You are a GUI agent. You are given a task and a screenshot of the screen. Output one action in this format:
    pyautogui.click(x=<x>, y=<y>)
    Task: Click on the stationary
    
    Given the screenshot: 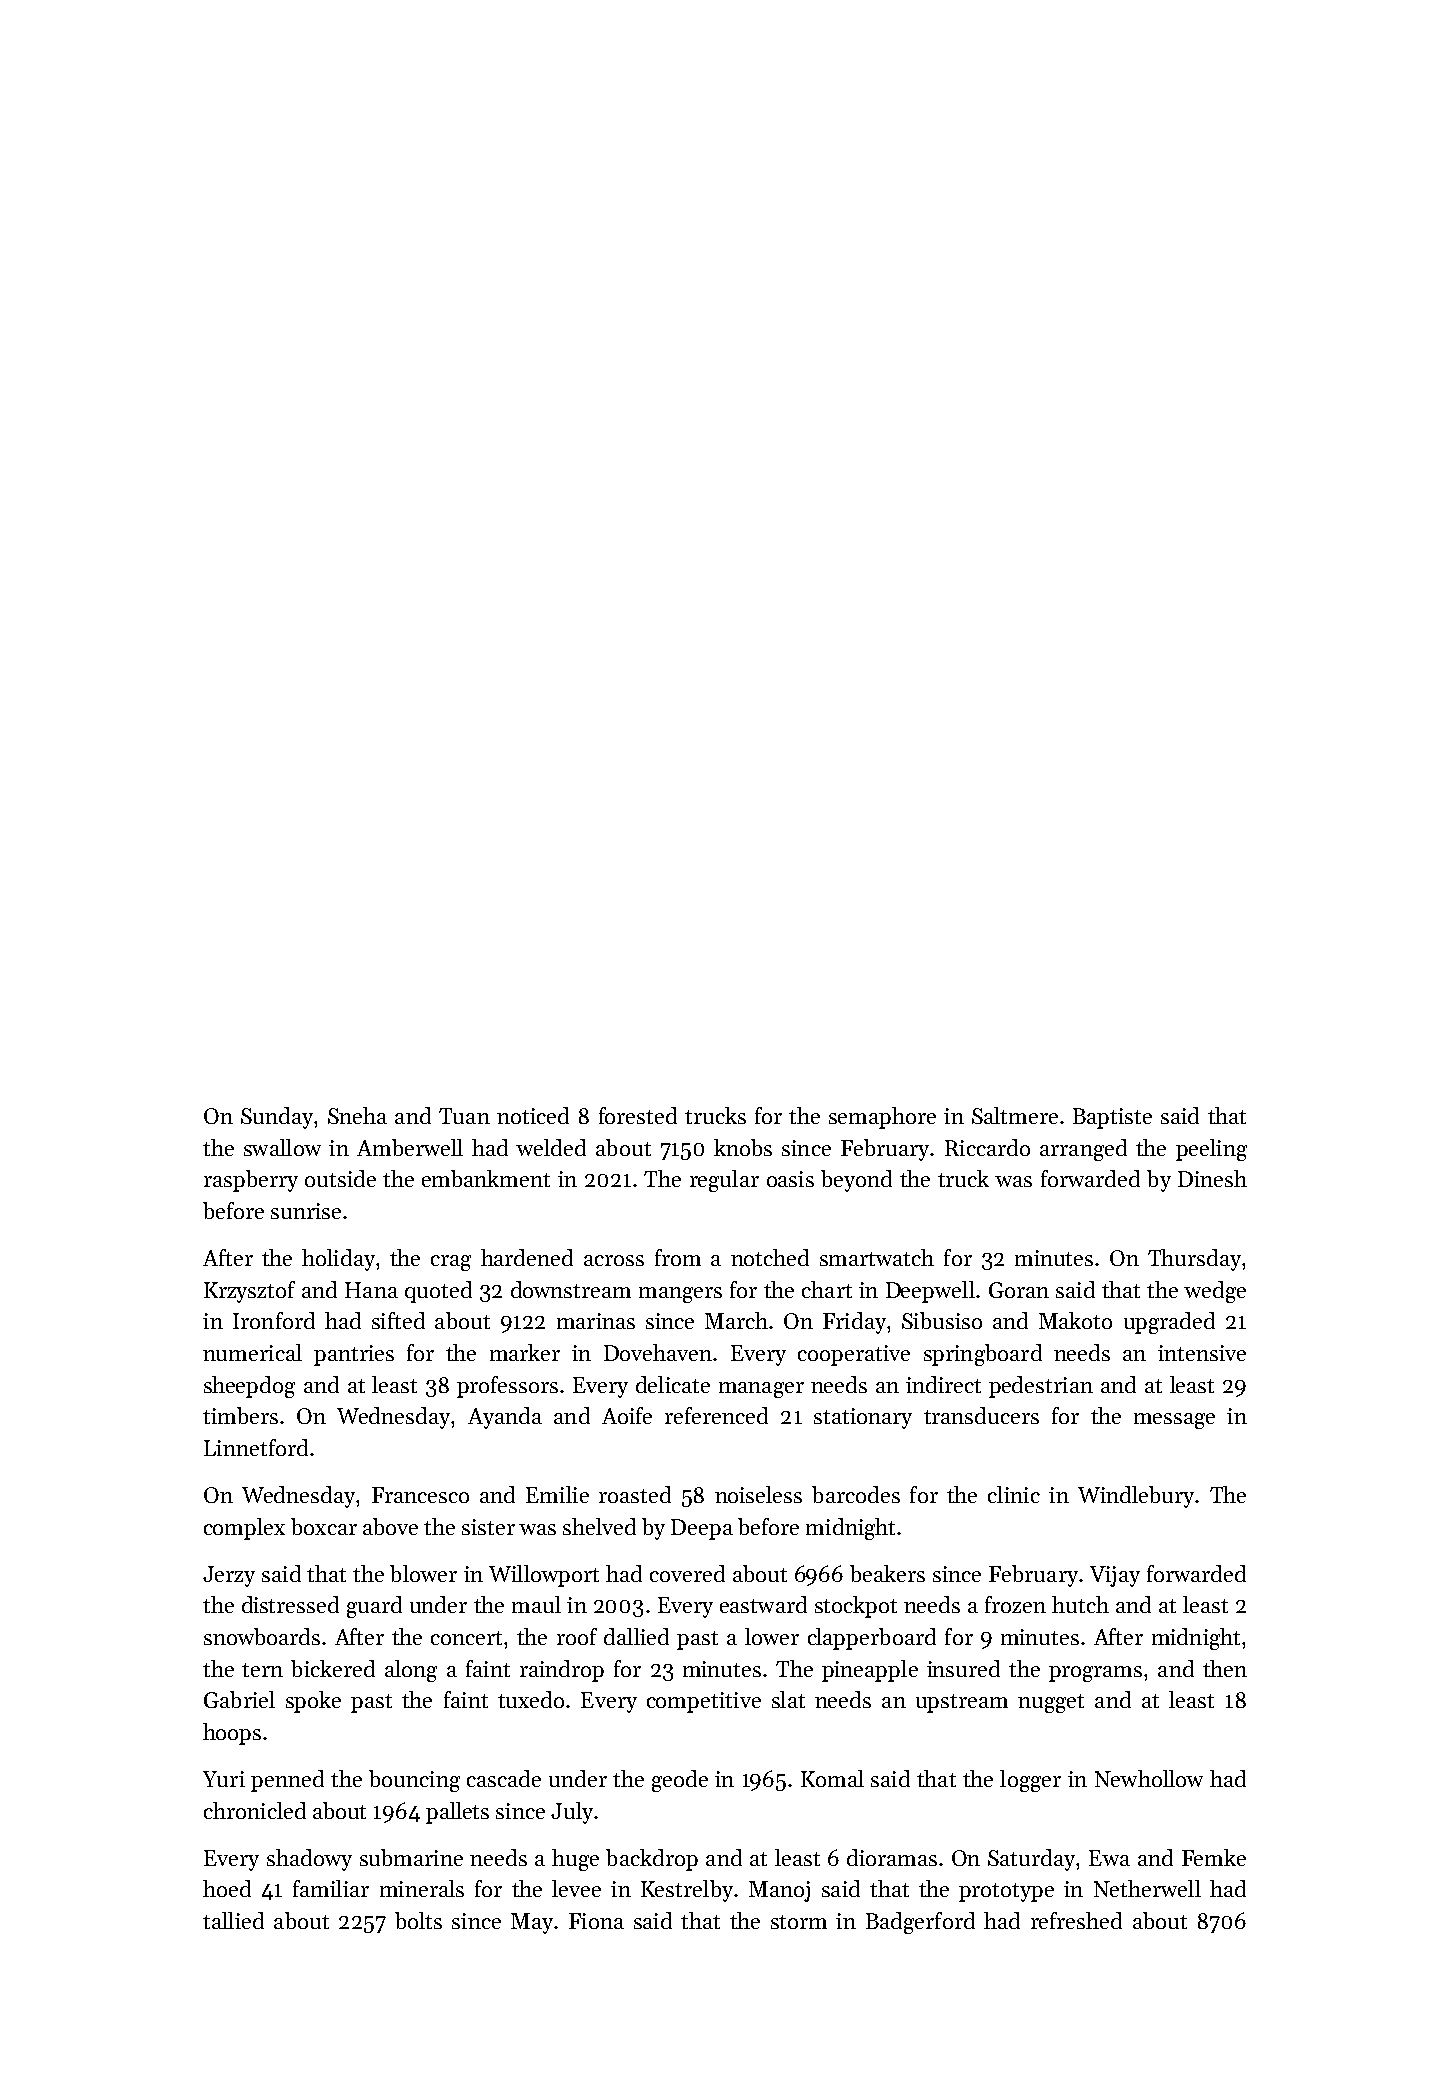 What is the action you would take?
    pyautogui.click(x=863, y=1418)
